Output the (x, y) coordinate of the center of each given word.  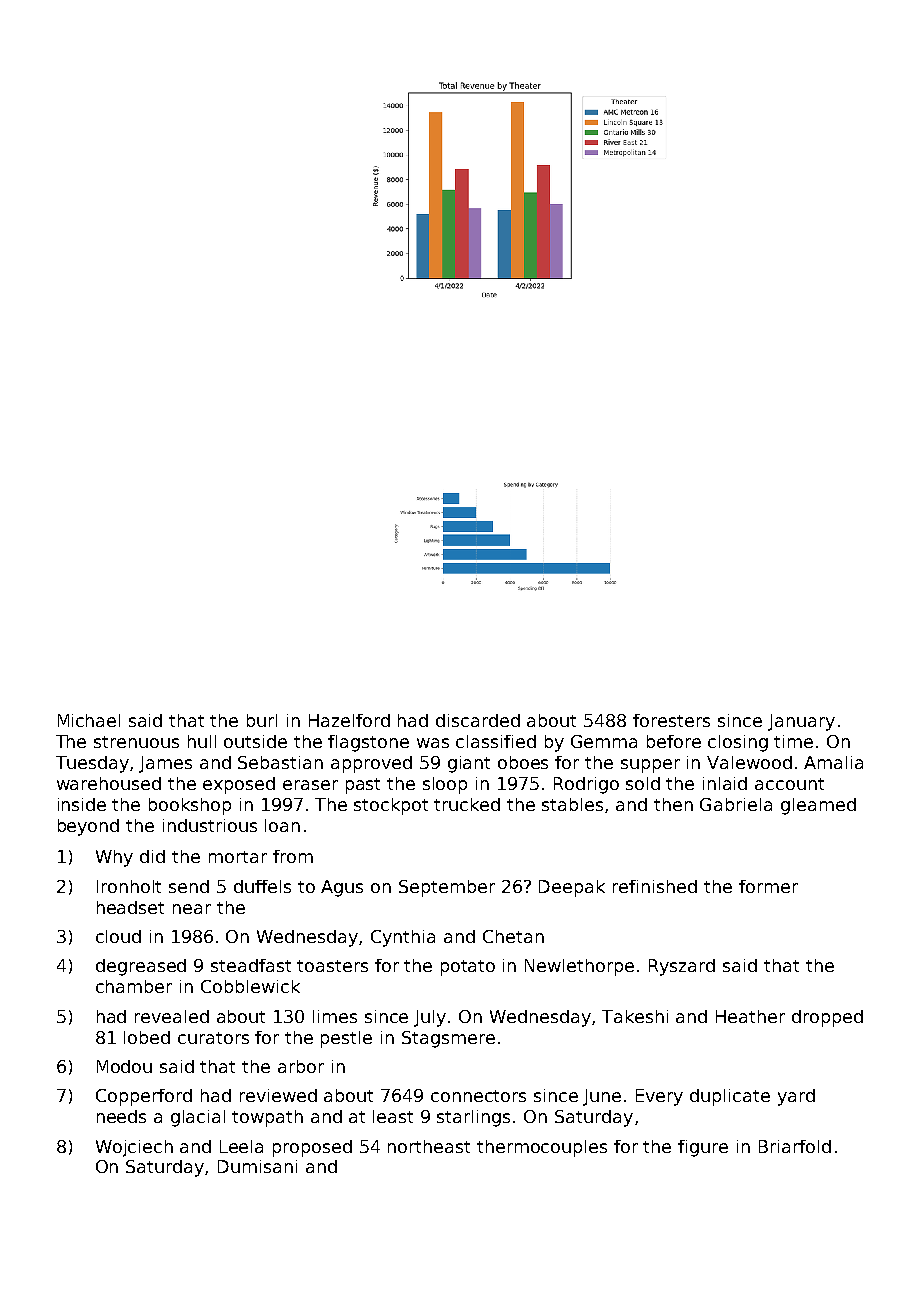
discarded (478, 720)
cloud (118, 936)
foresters (671, 720)
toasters (332, 966)
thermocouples (542, 1148)
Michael (89, 720)
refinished (655, 886)
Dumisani (257, 1166)
